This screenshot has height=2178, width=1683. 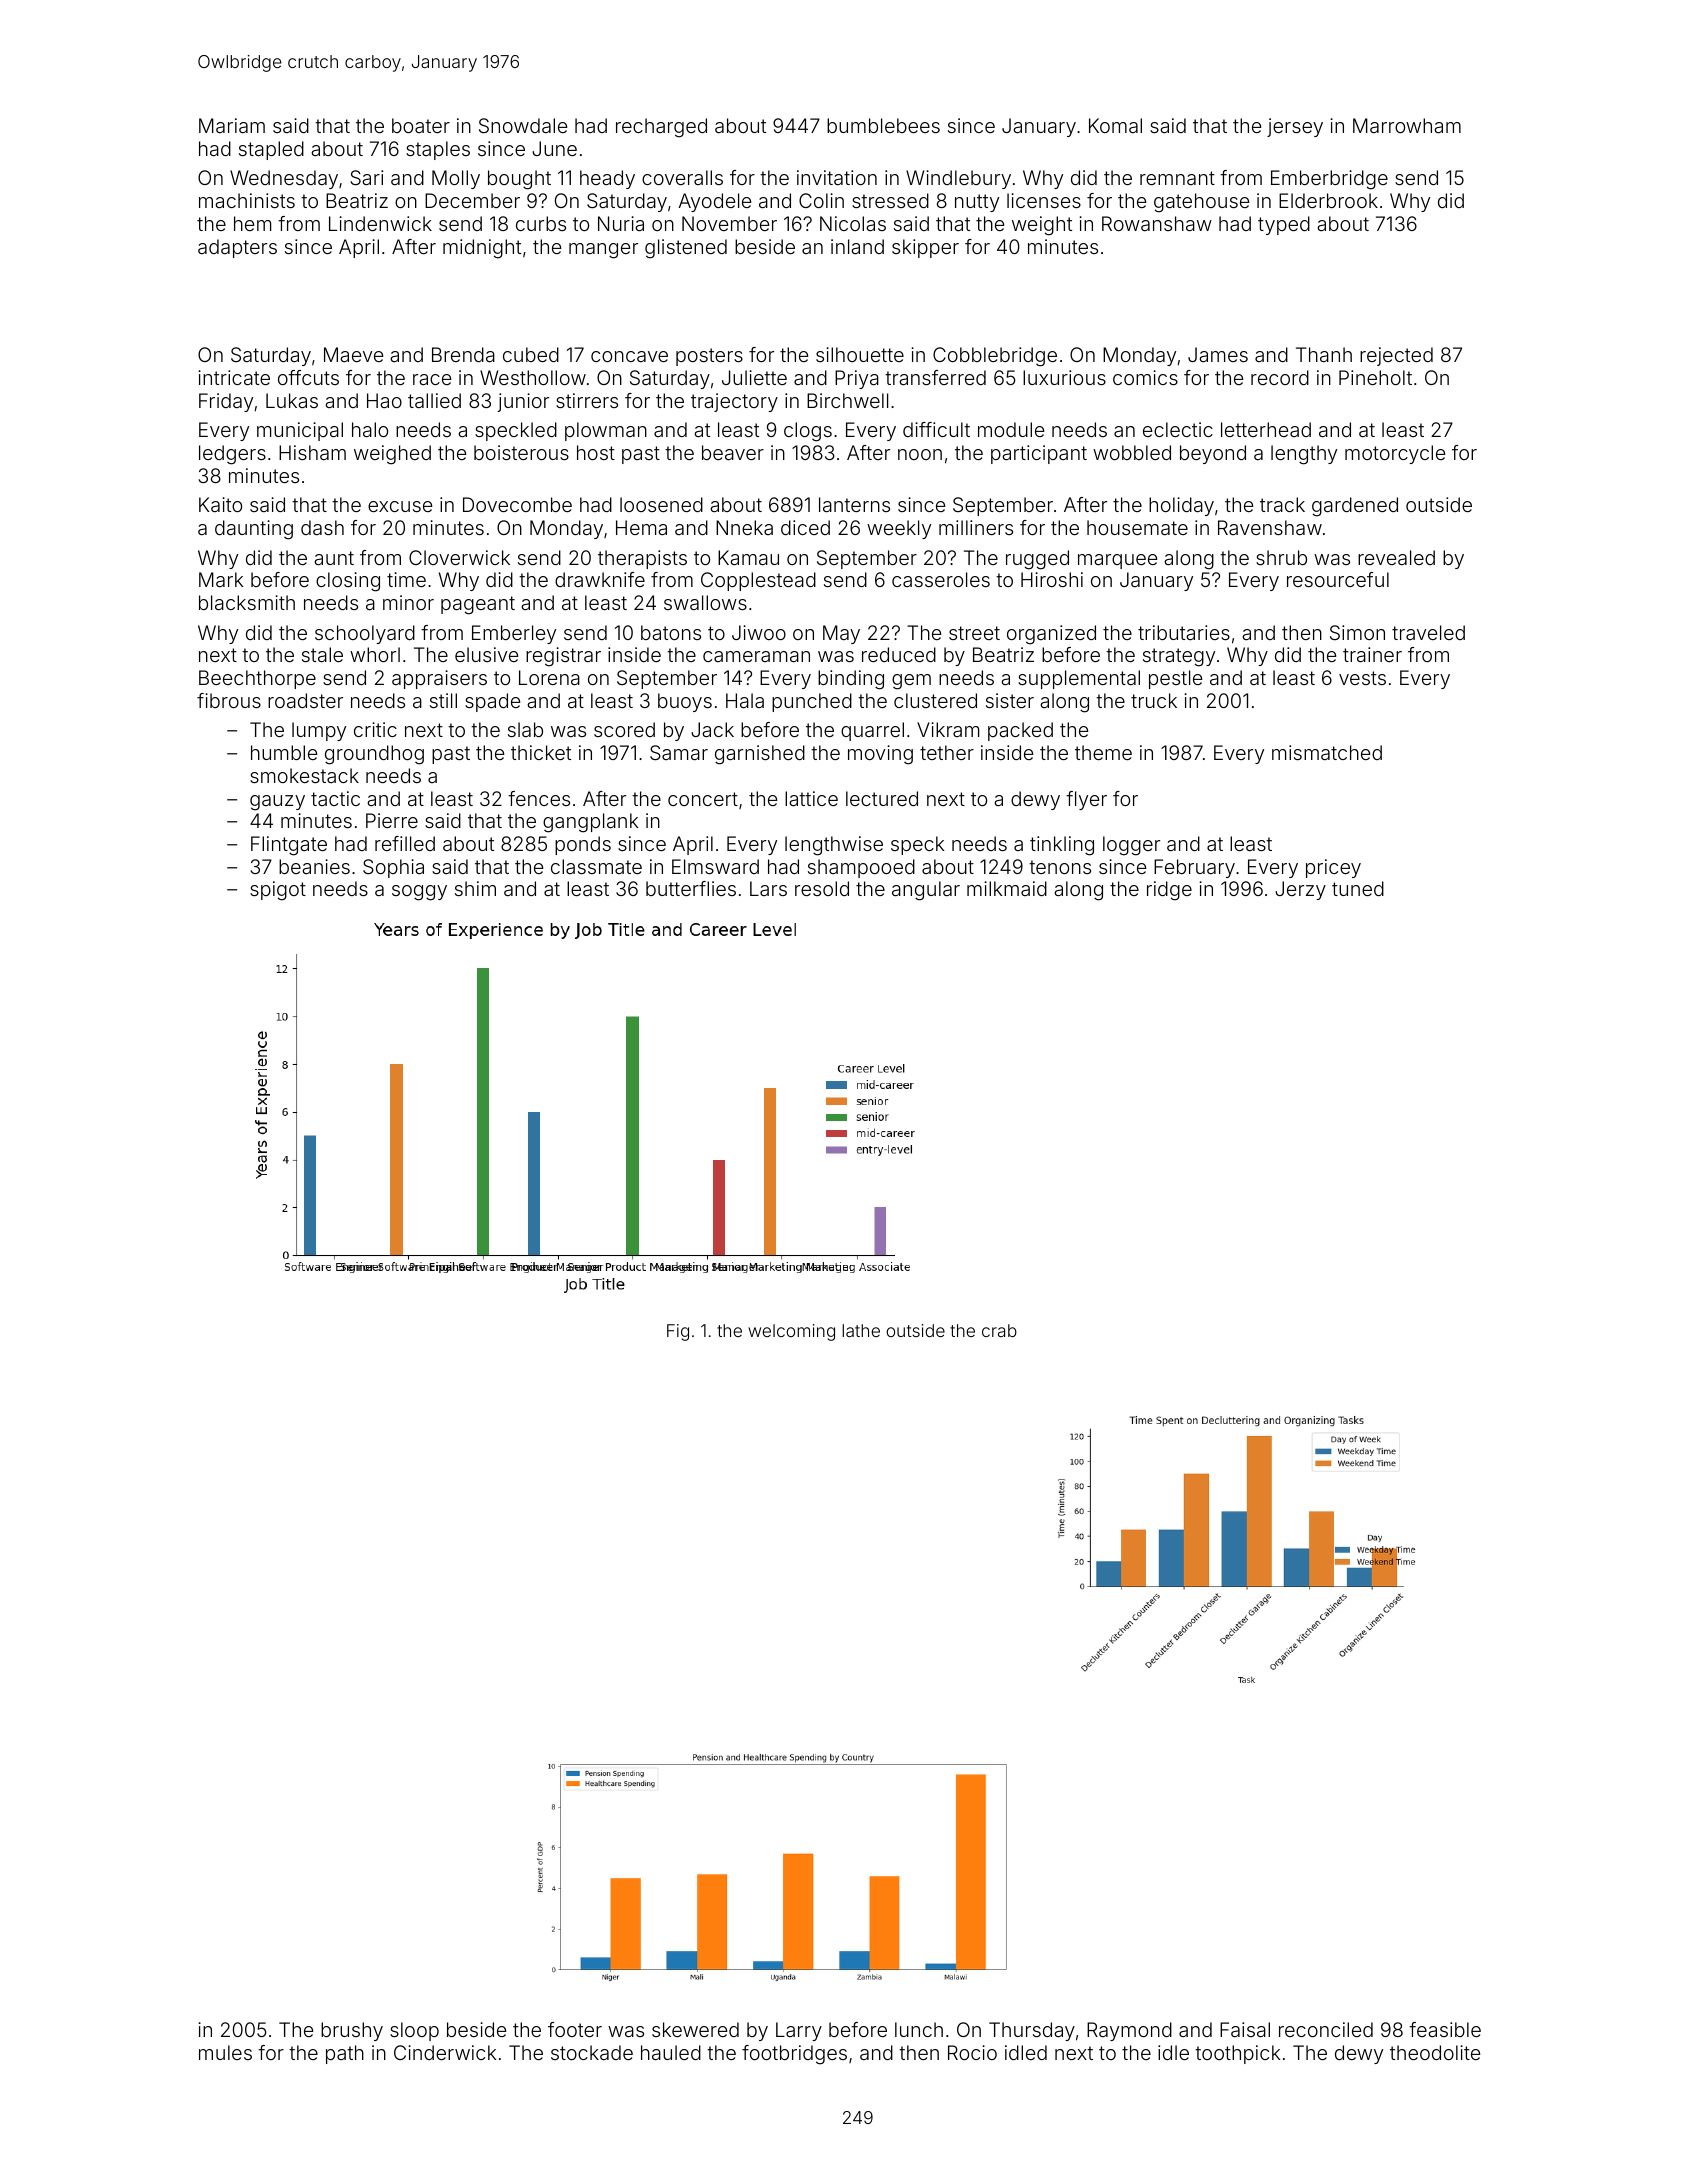 What do you see at coordinates (861, 1330) in the screenshot?
I see `lathe` at bounding box center [861, 1330].
